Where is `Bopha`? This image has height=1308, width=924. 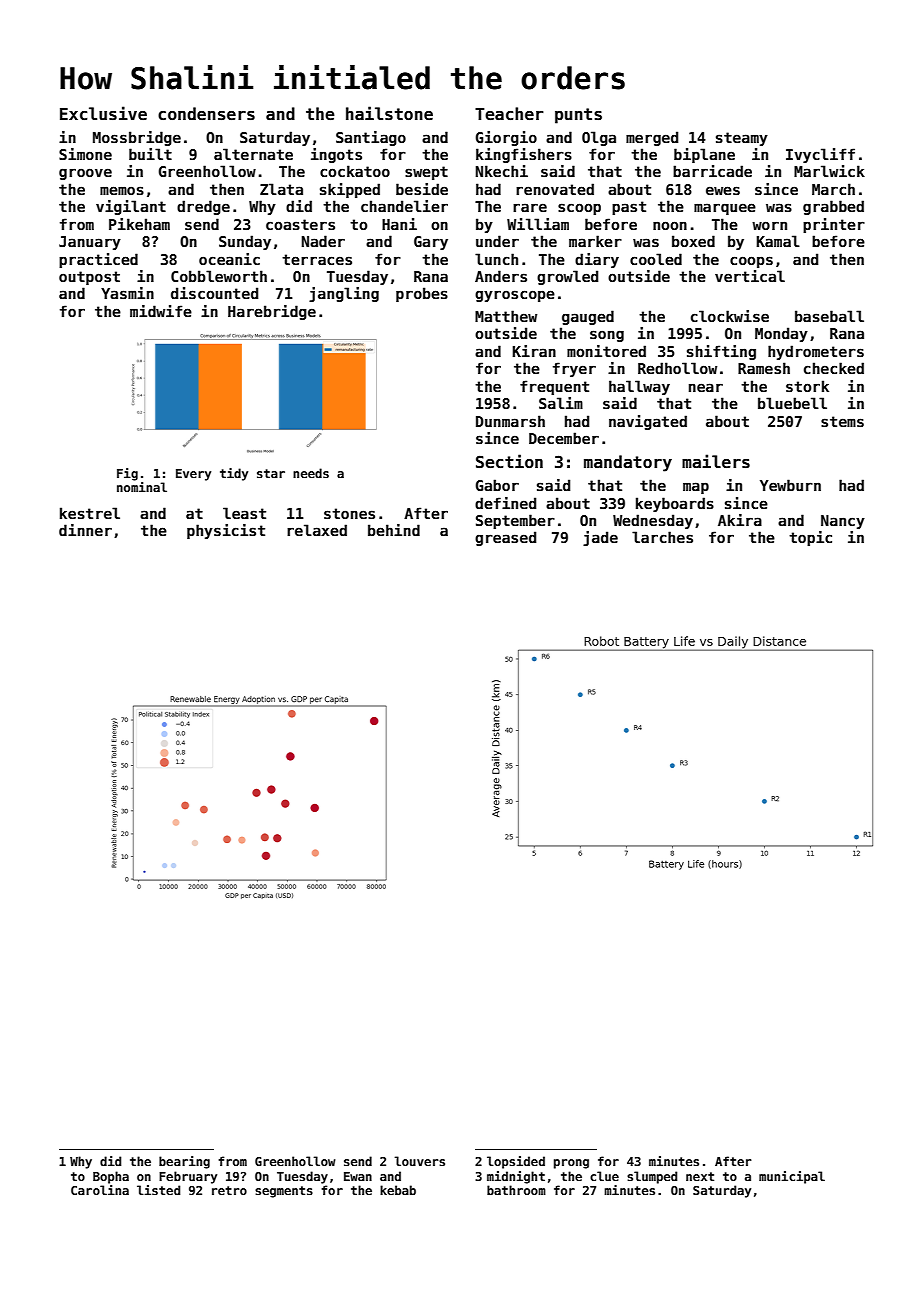 Bopha is located at coordinates (111, 1177).
